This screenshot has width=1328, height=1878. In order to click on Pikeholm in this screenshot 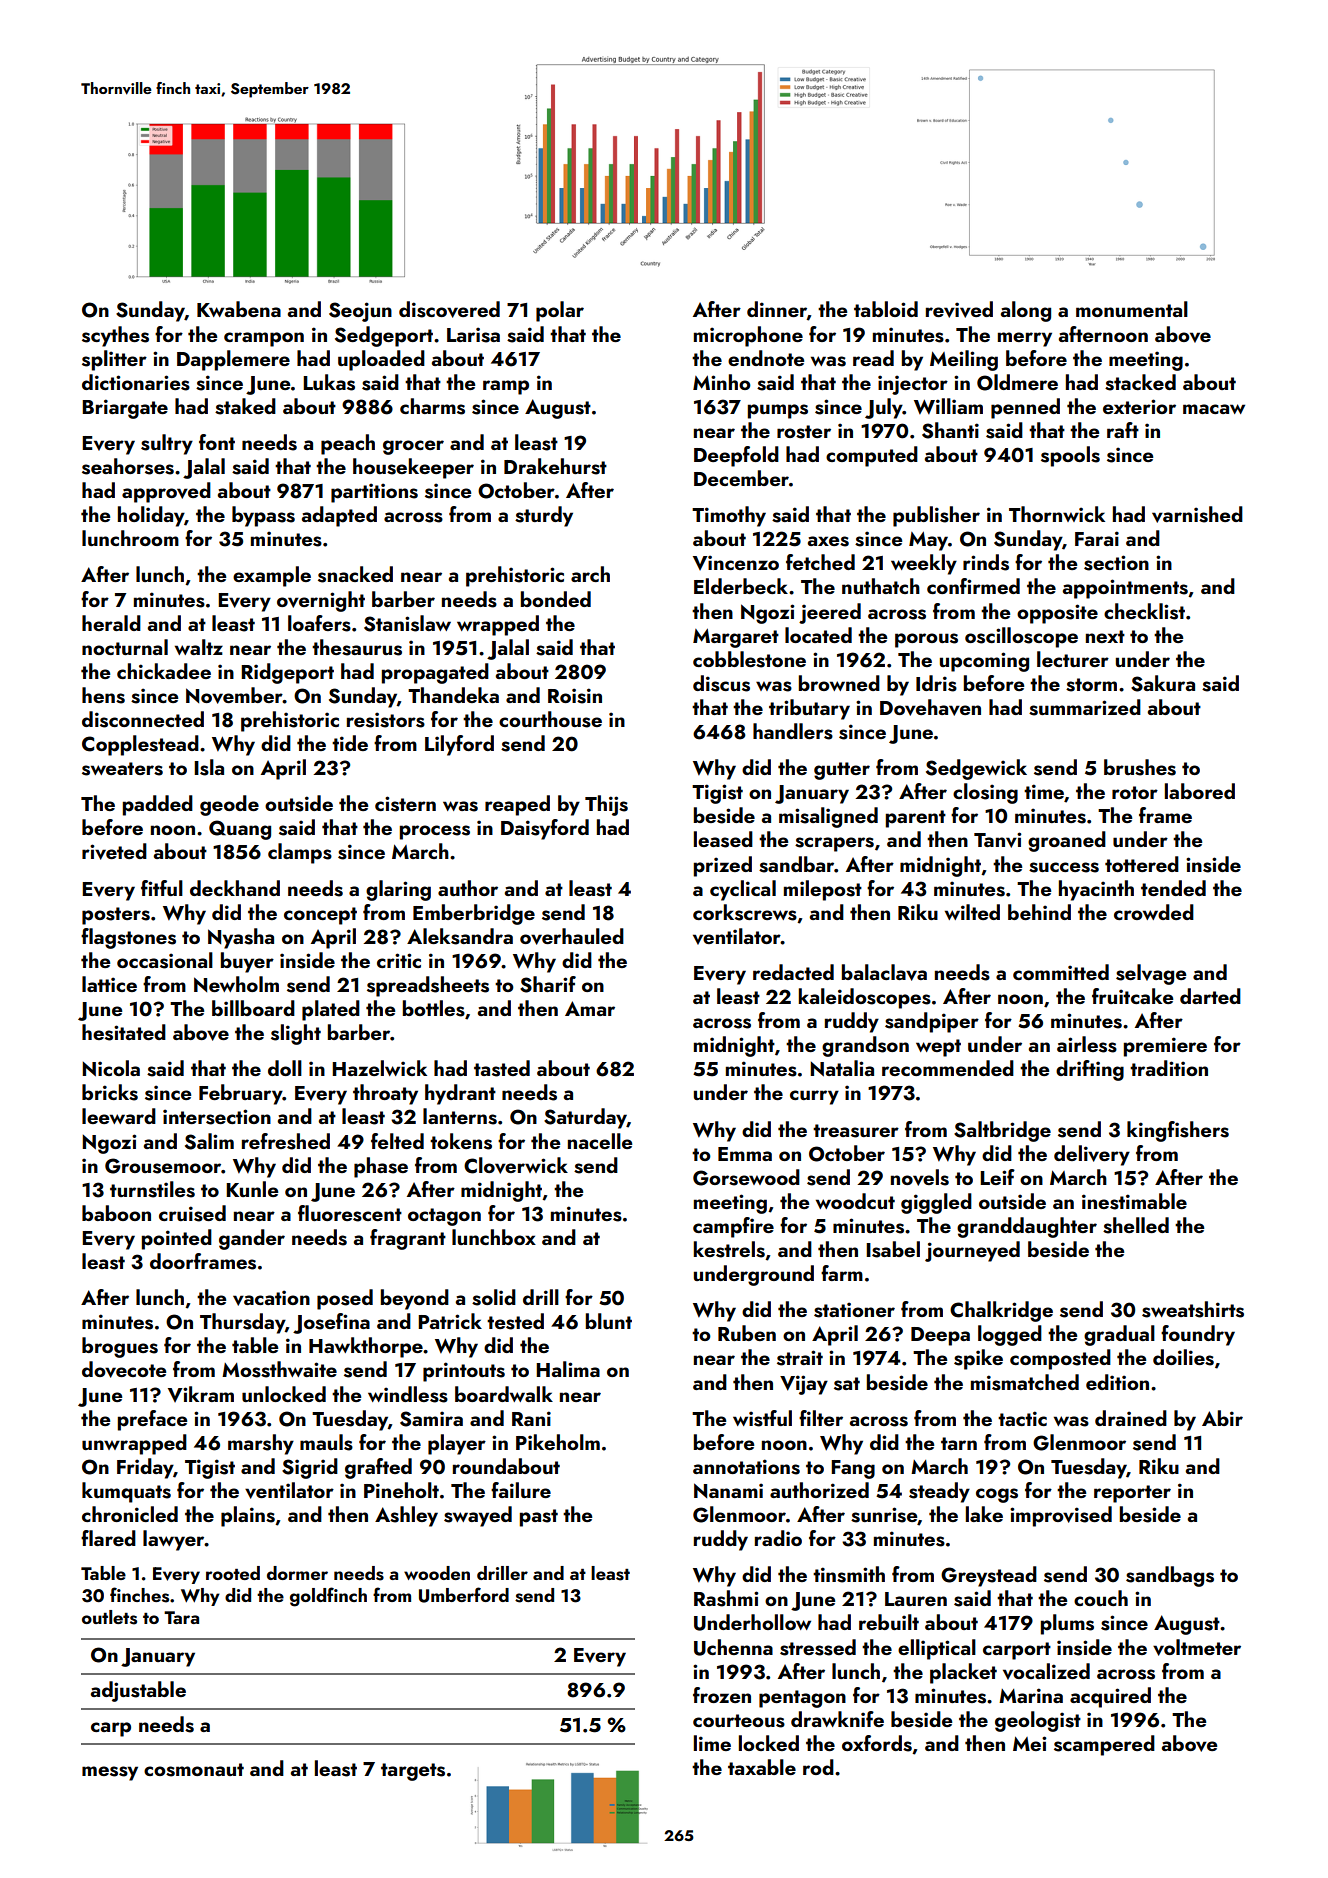, I will do `click(558, 1442)`.
